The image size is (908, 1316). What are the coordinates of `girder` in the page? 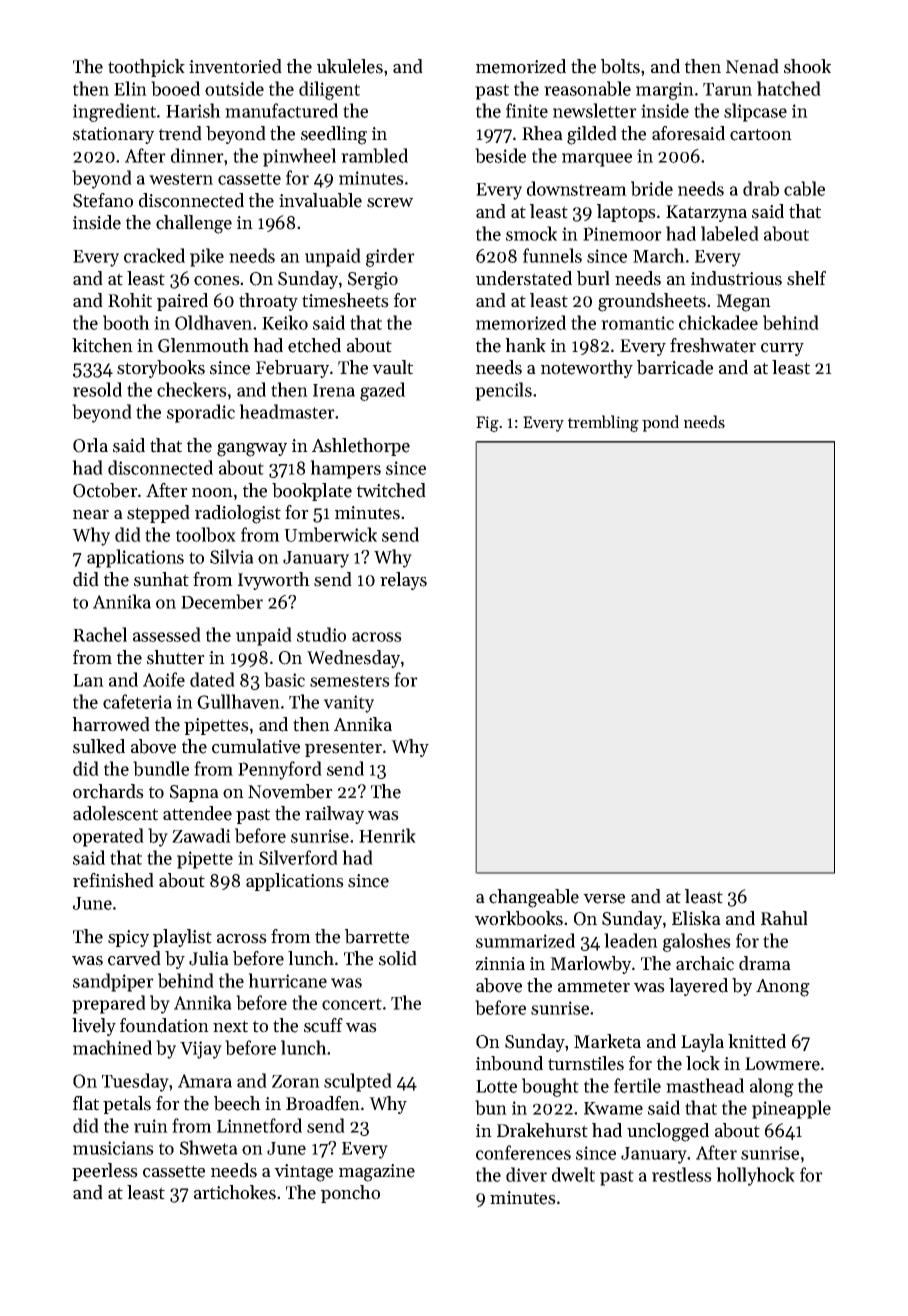 It's located at (390, 257).
